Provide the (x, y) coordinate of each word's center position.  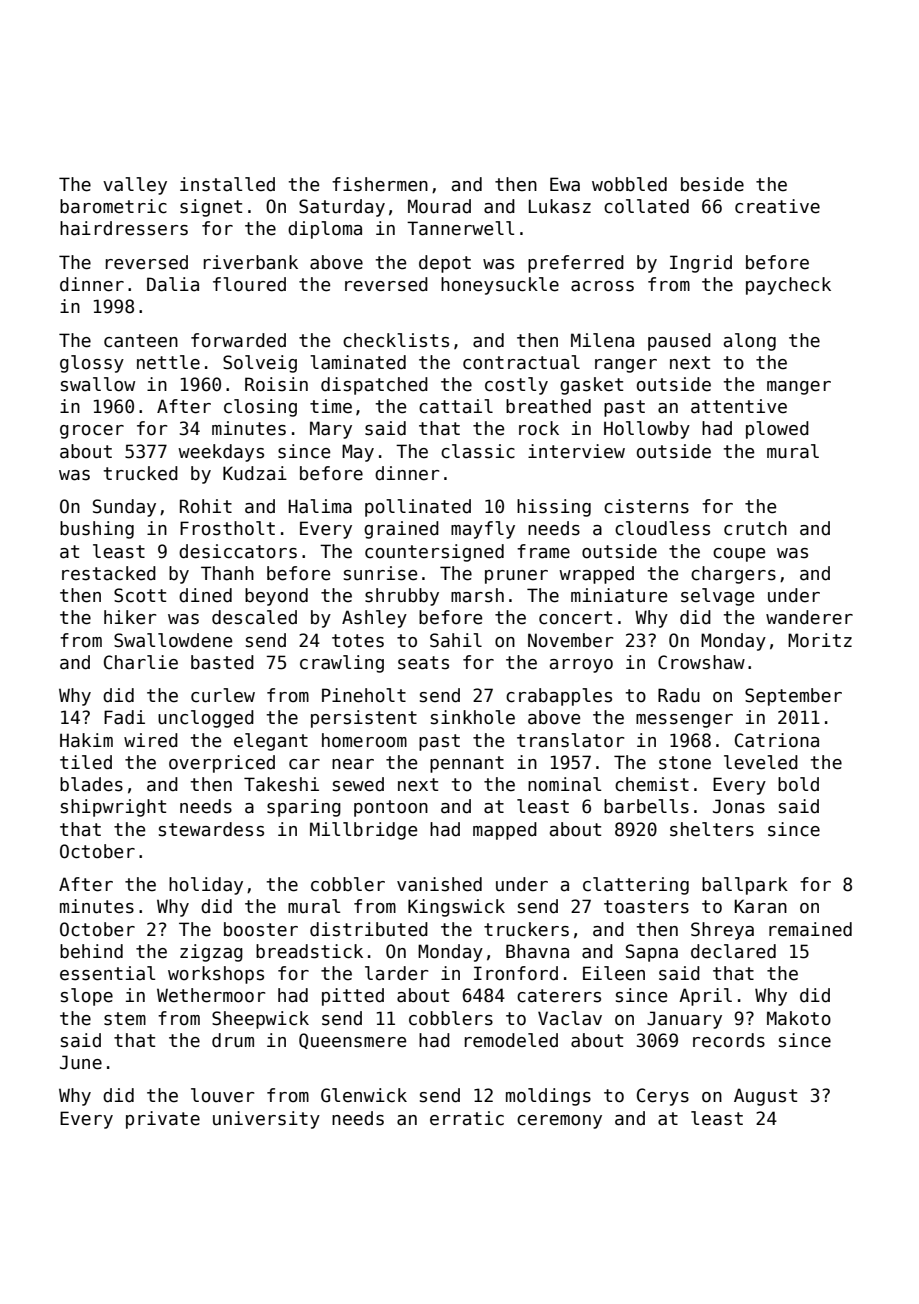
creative (777, 206)
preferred (576, 264)
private (163, 1120)
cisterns (646, 506)
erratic (467, 1118)
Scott (140, 595)
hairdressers (124, 228)
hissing (554, 508)
